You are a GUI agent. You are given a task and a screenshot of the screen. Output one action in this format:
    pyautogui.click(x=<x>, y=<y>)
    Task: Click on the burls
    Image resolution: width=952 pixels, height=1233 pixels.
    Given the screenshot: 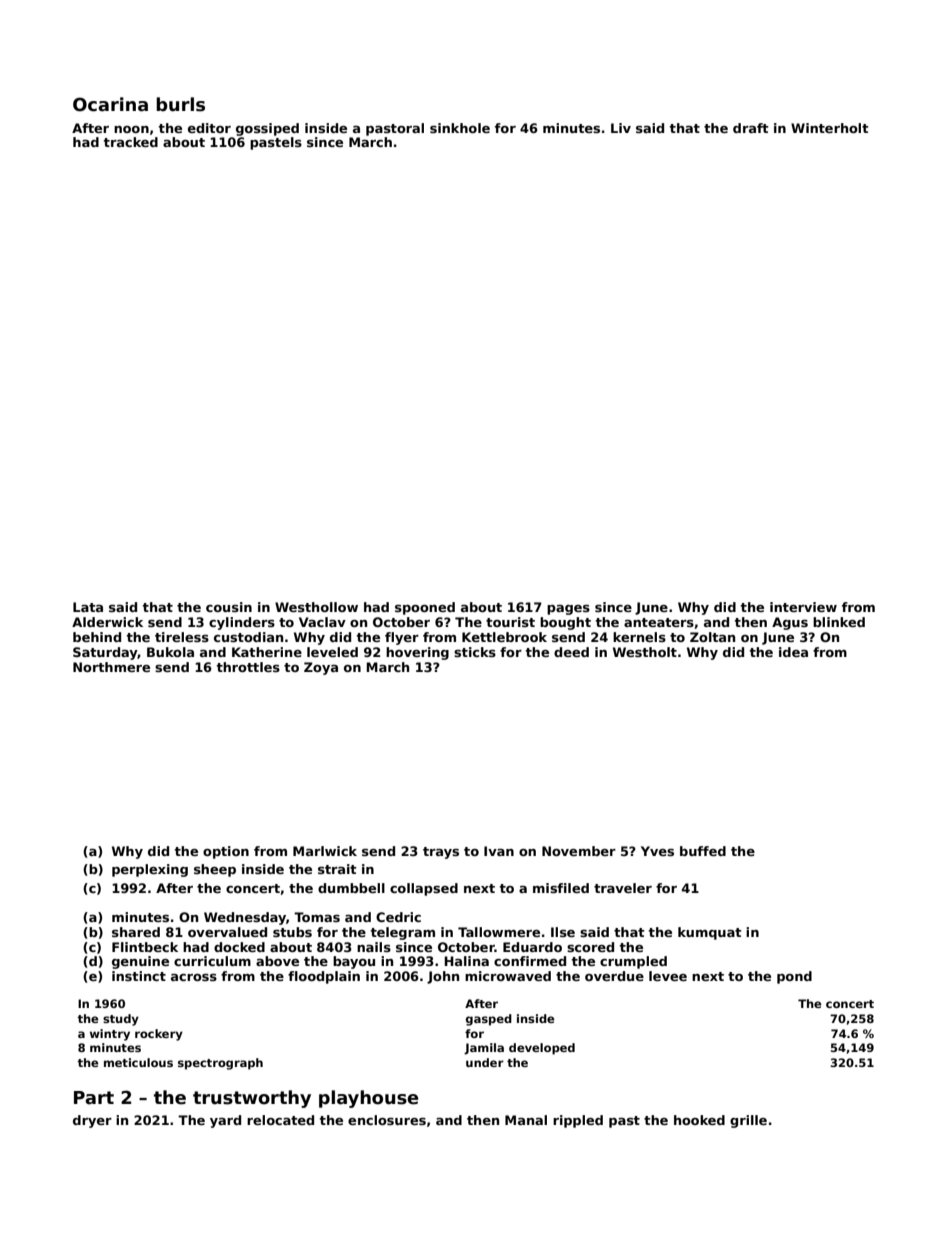 What is the action you would take?
    pyautogui.click(x=180, y=104)
